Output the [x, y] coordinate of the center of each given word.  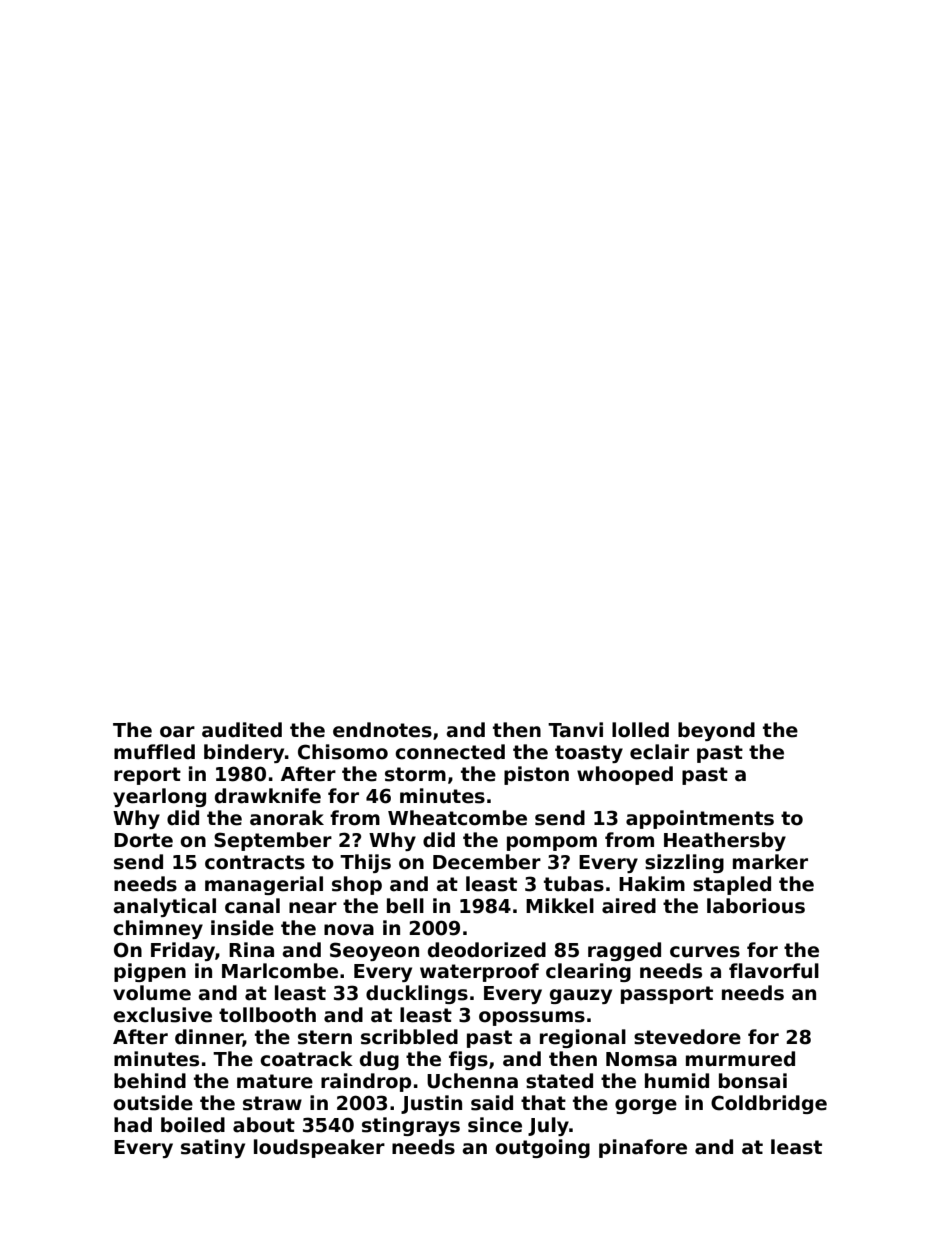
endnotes [382, 730]
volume [152, 993]
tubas [574, 884]
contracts [255, 862]
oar [177, 732]
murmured [740, 1059]
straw [272, 1103]
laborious [756, 906]
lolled [640, 730]
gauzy [581, 996]
